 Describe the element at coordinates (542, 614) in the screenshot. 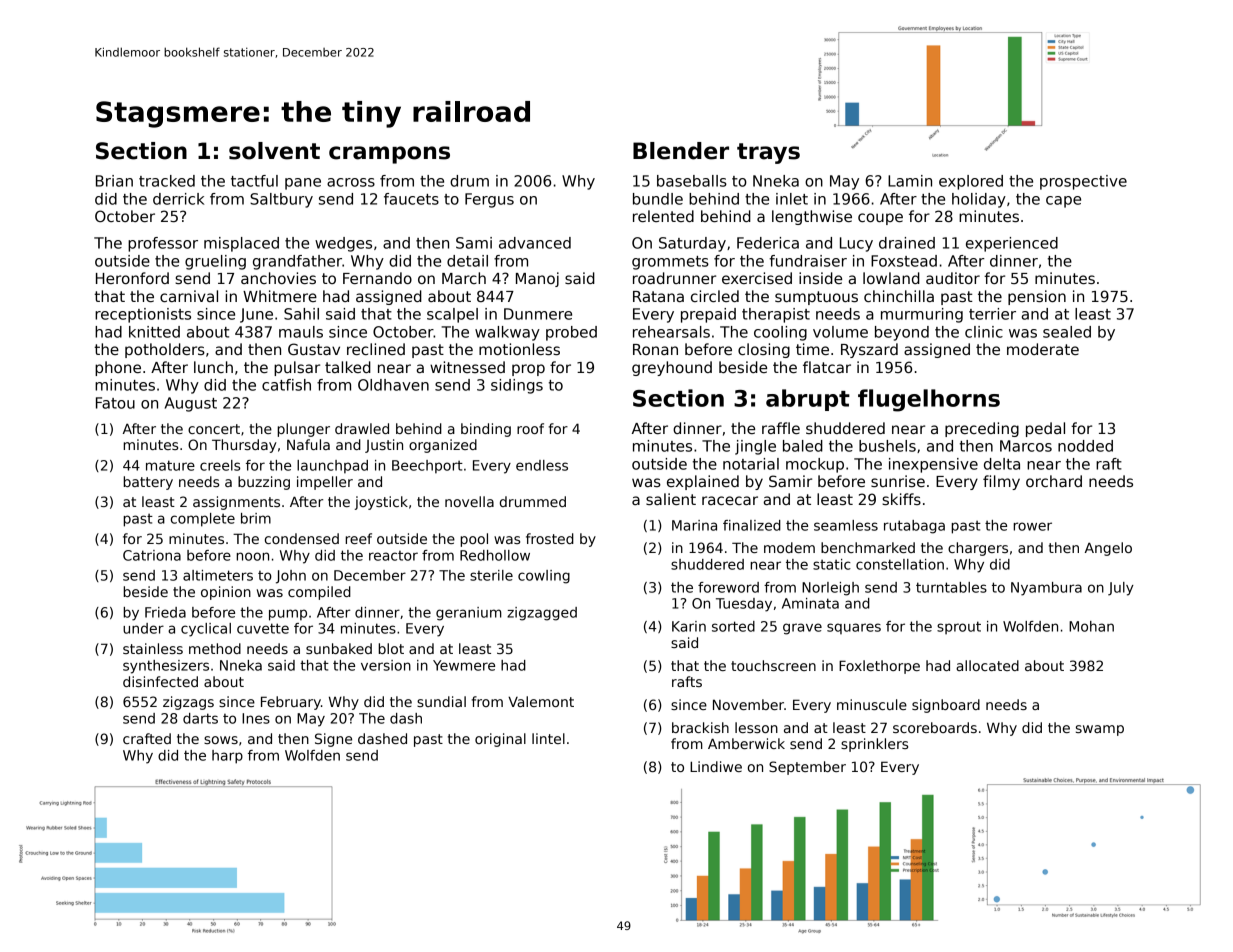

I see `zigzagged` at that location.
